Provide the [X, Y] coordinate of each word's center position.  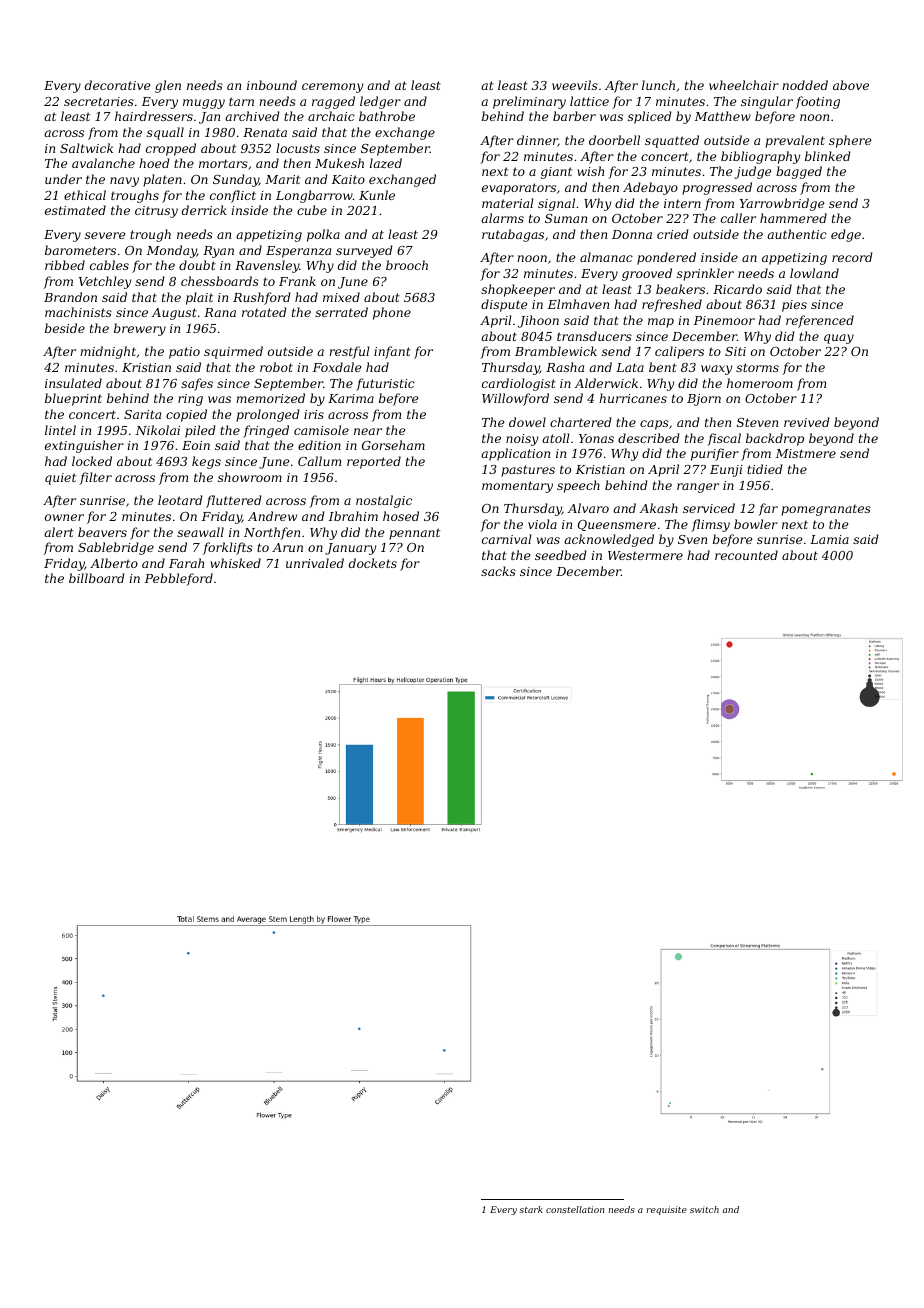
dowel [527, 422]
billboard [97, 578]
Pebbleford [179, 579]
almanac [606, 257]
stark [531, 1209]
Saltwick [86, 148]
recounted [746, 555]
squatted [672, 141]
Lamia [829, 539]
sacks [498, 571]
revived [807, 422]
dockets [373, 563]
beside [65, 328]
